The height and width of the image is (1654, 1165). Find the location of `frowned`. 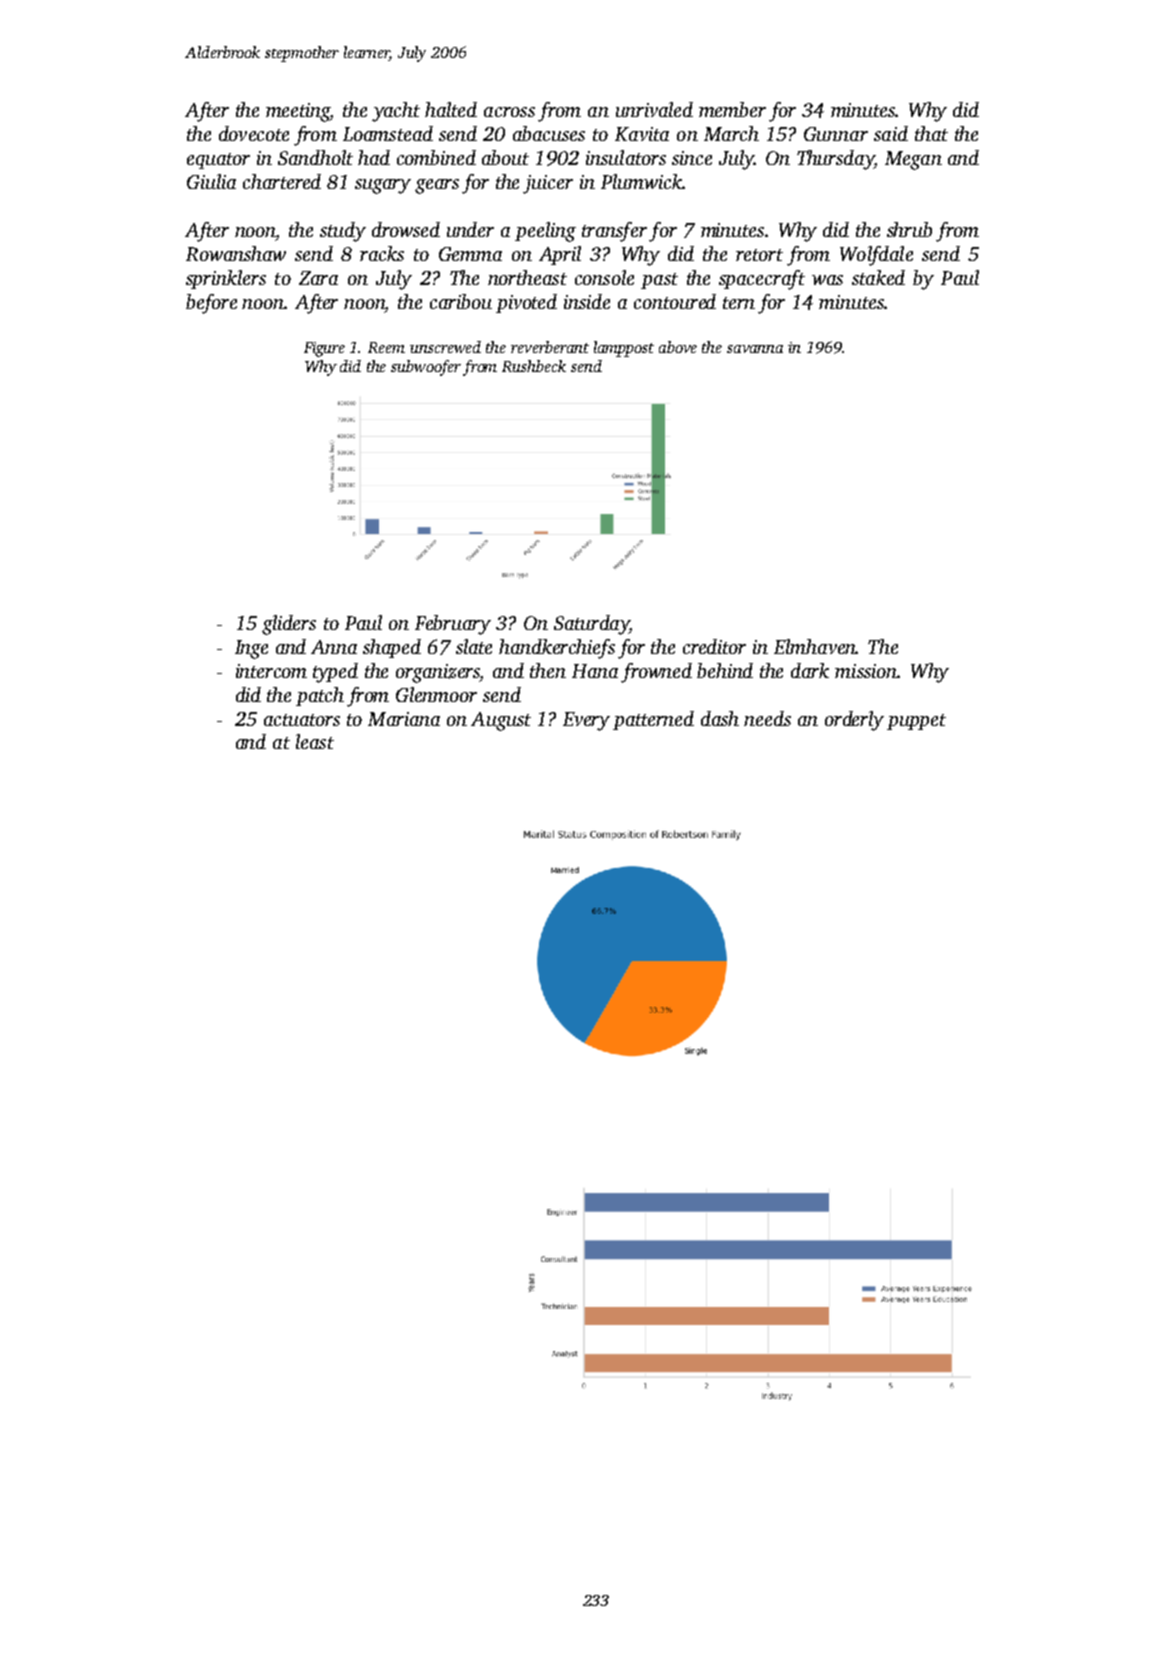

frowned is located at coordinates (656, 673).
